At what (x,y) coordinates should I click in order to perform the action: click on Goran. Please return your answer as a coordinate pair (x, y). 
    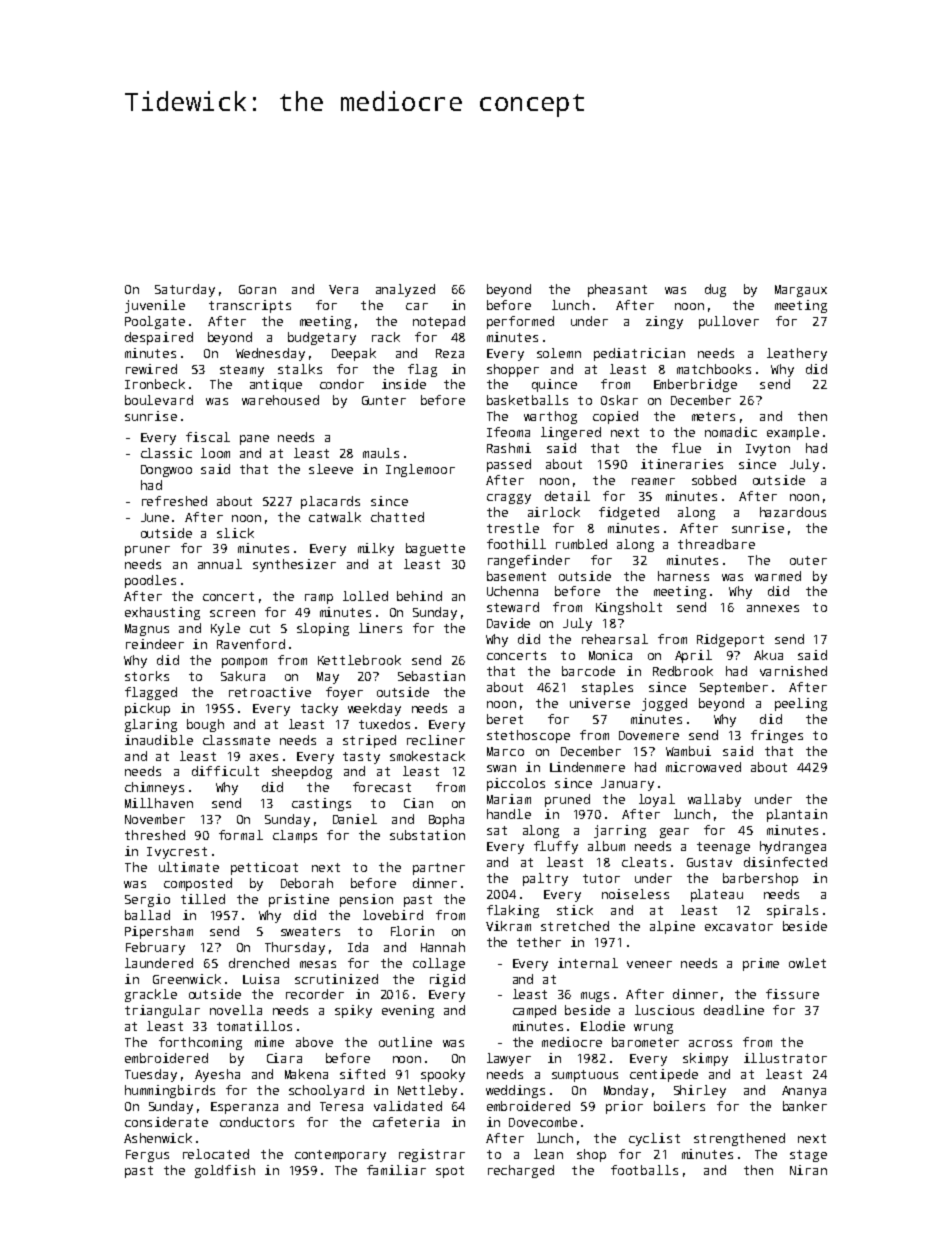
    Looking at the image, I should click on (257, 289).
